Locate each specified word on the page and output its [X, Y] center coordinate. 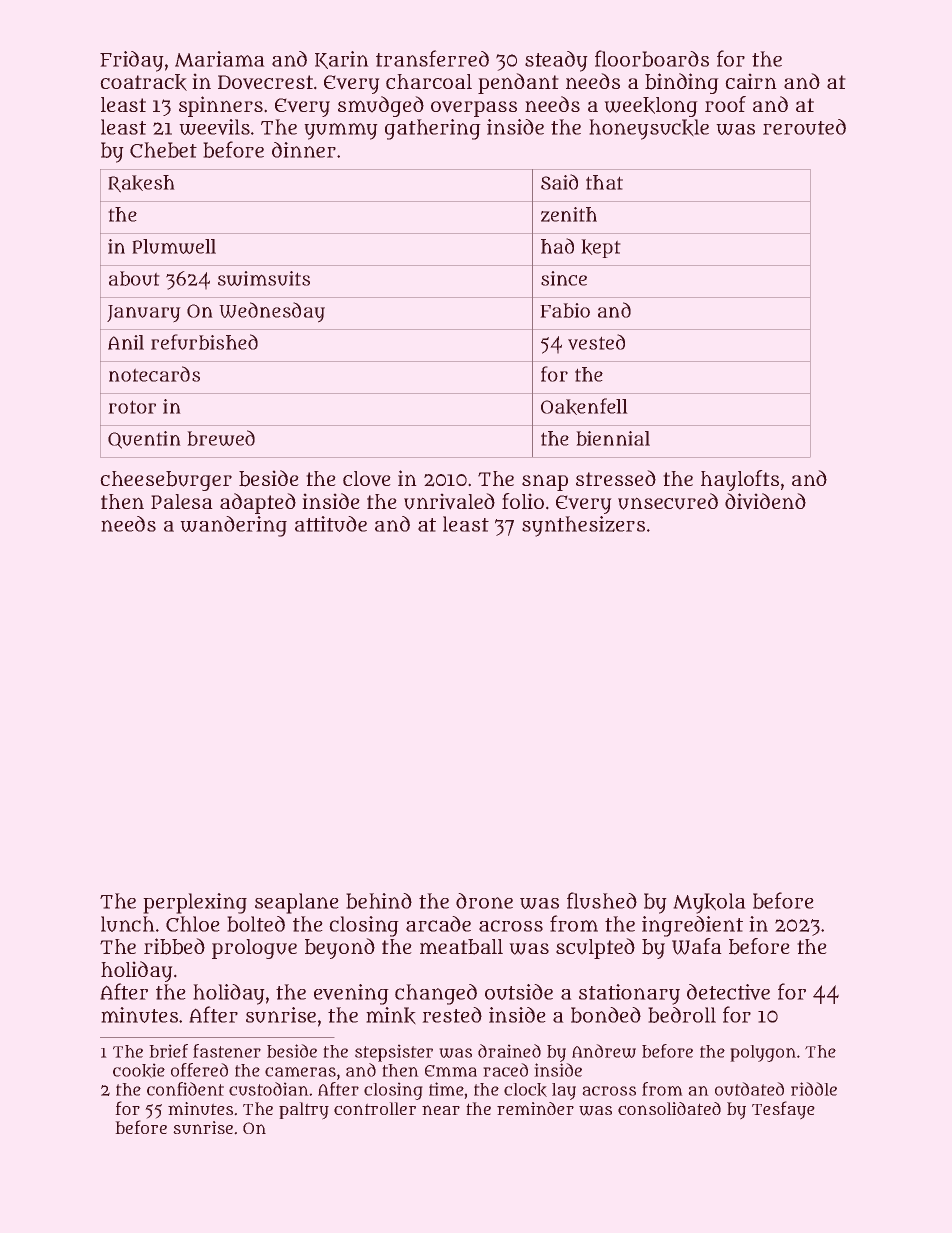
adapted [258, 503]
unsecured [668, 501]
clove [367, 479]
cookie [139, 1070]
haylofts [740, 480]
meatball [461, 947]
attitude [331, 524]
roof [725, 104]
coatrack [143, 82]
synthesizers [583, 526]
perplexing [195, 903]
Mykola [709, 903]
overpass [474, 109]
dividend [765, 501]
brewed [221, 438]
